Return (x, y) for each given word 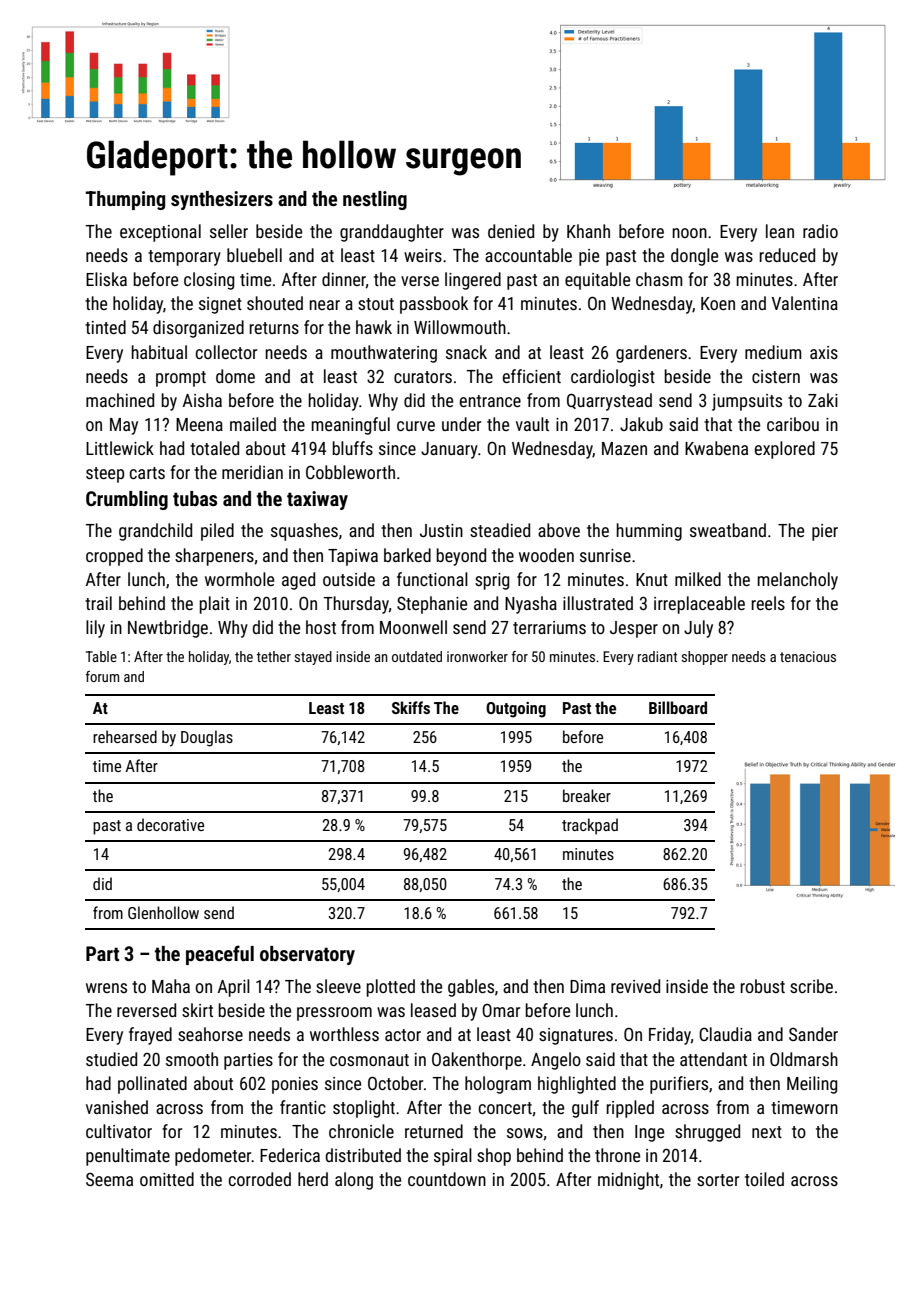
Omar (501, 1010)
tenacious (808, 656)
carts (147, 473)
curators (423, 377)
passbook (434, 305)
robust (763, 986)
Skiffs (411, 707)
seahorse (210, 1034)
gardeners (651, 354)
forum (102, 676)
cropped (114, 557)
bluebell (254, 255)
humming (649, 532)
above (559, 530)
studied (111, 1059)
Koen (718, 303)
